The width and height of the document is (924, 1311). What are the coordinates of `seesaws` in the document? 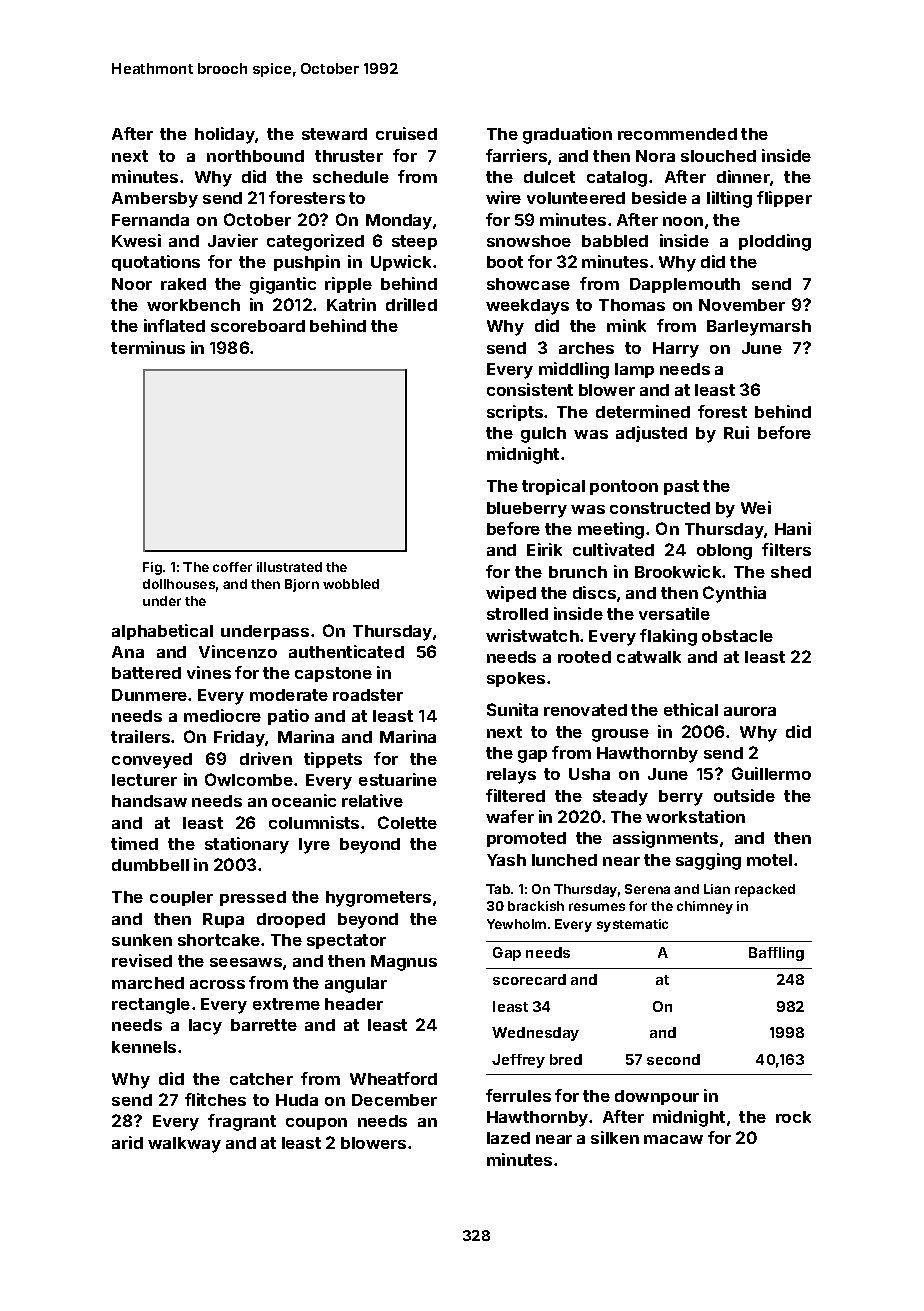 It's located at (246, 962).
